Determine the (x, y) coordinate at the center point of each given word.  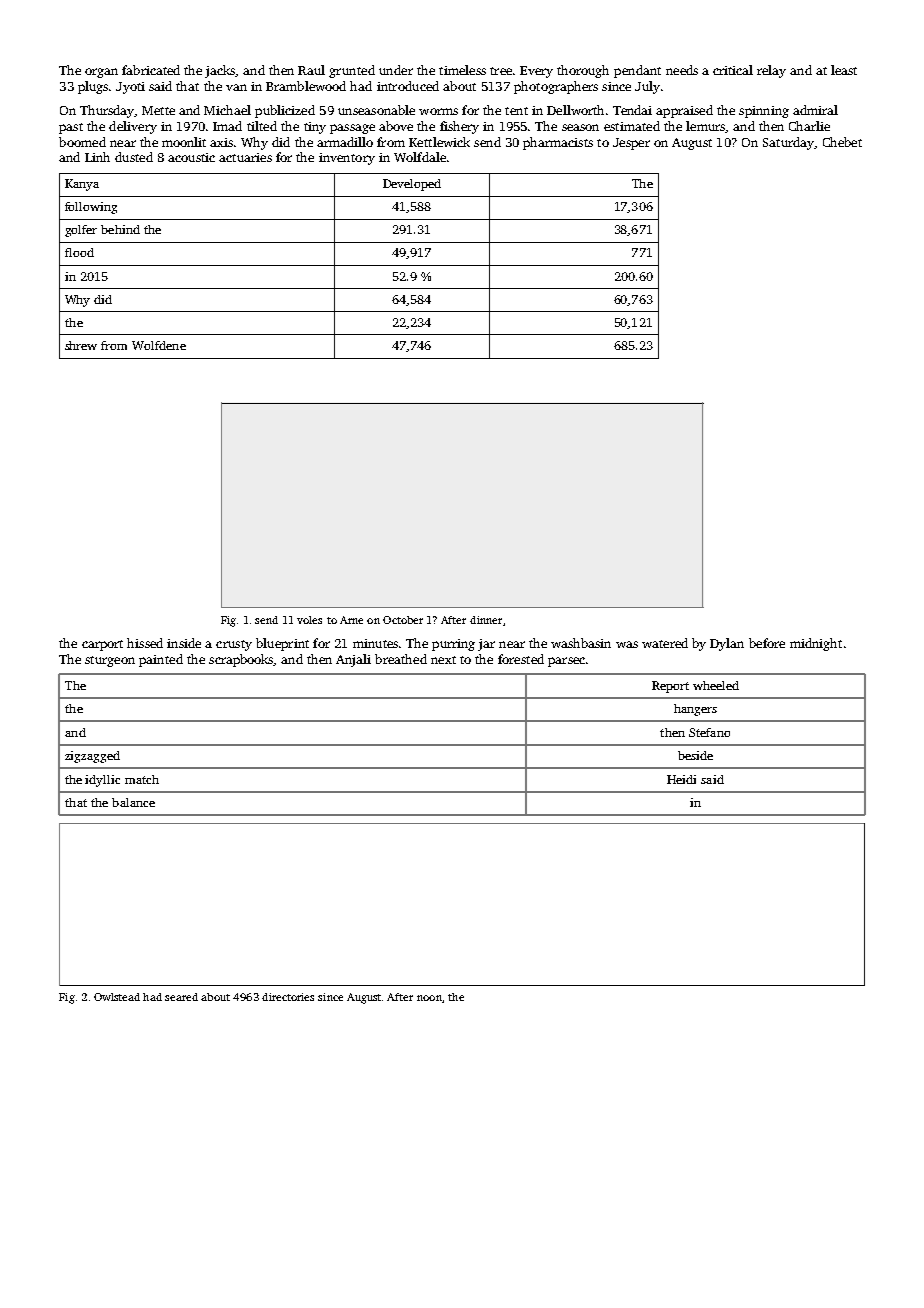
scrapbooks (241, 660)
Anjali (353, 660)
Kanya (82, 185)
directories (288, 997)
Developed (412, 185)
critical (733, 70)
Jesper (631, 144)
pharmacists (558, 143)
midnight (816, 644)
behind (120, 229)
